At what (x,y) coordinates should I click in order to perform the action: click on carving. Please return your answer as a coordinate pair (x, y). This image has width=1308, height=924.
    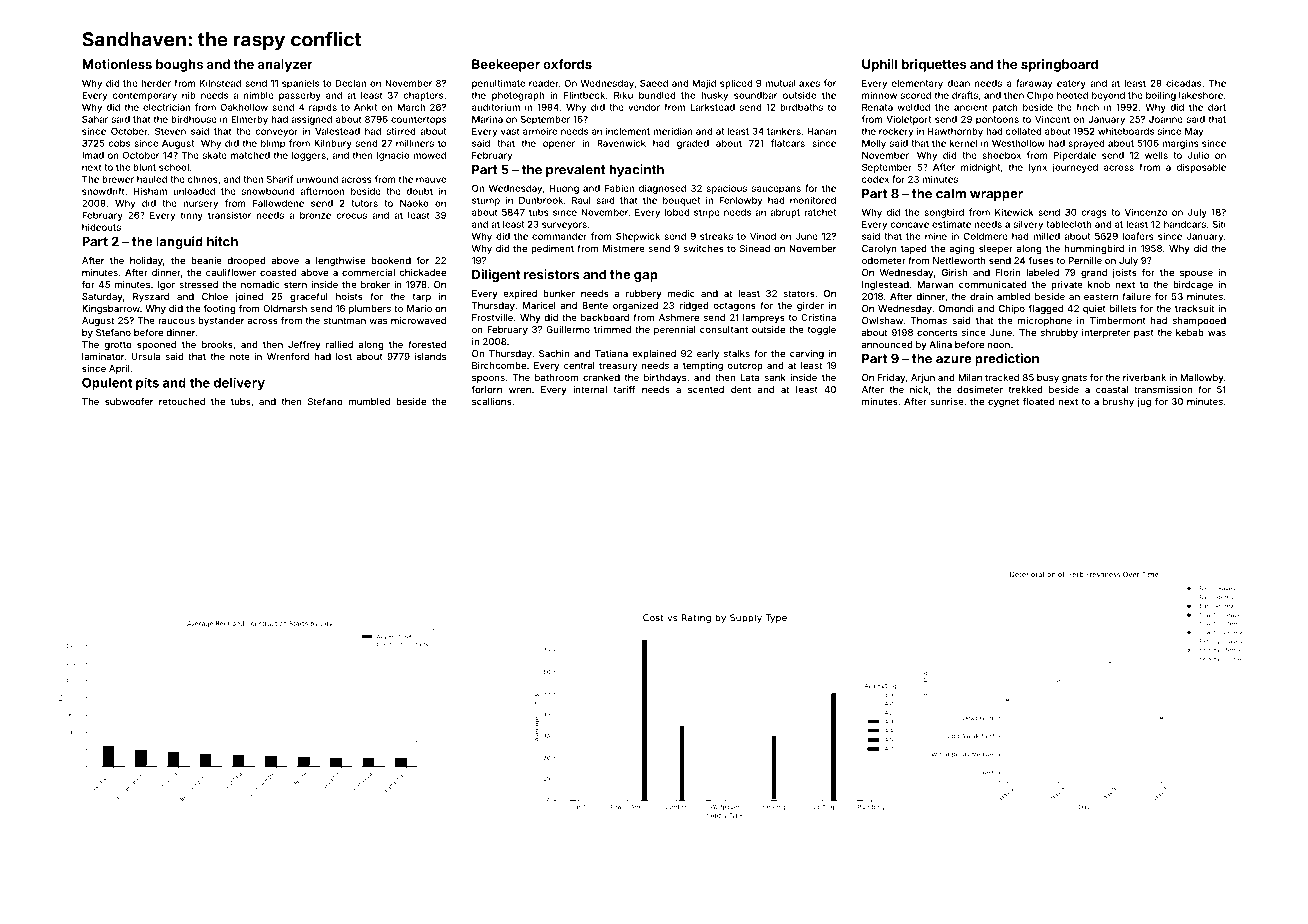
    Looking at the image, I should click on (807, 354).
